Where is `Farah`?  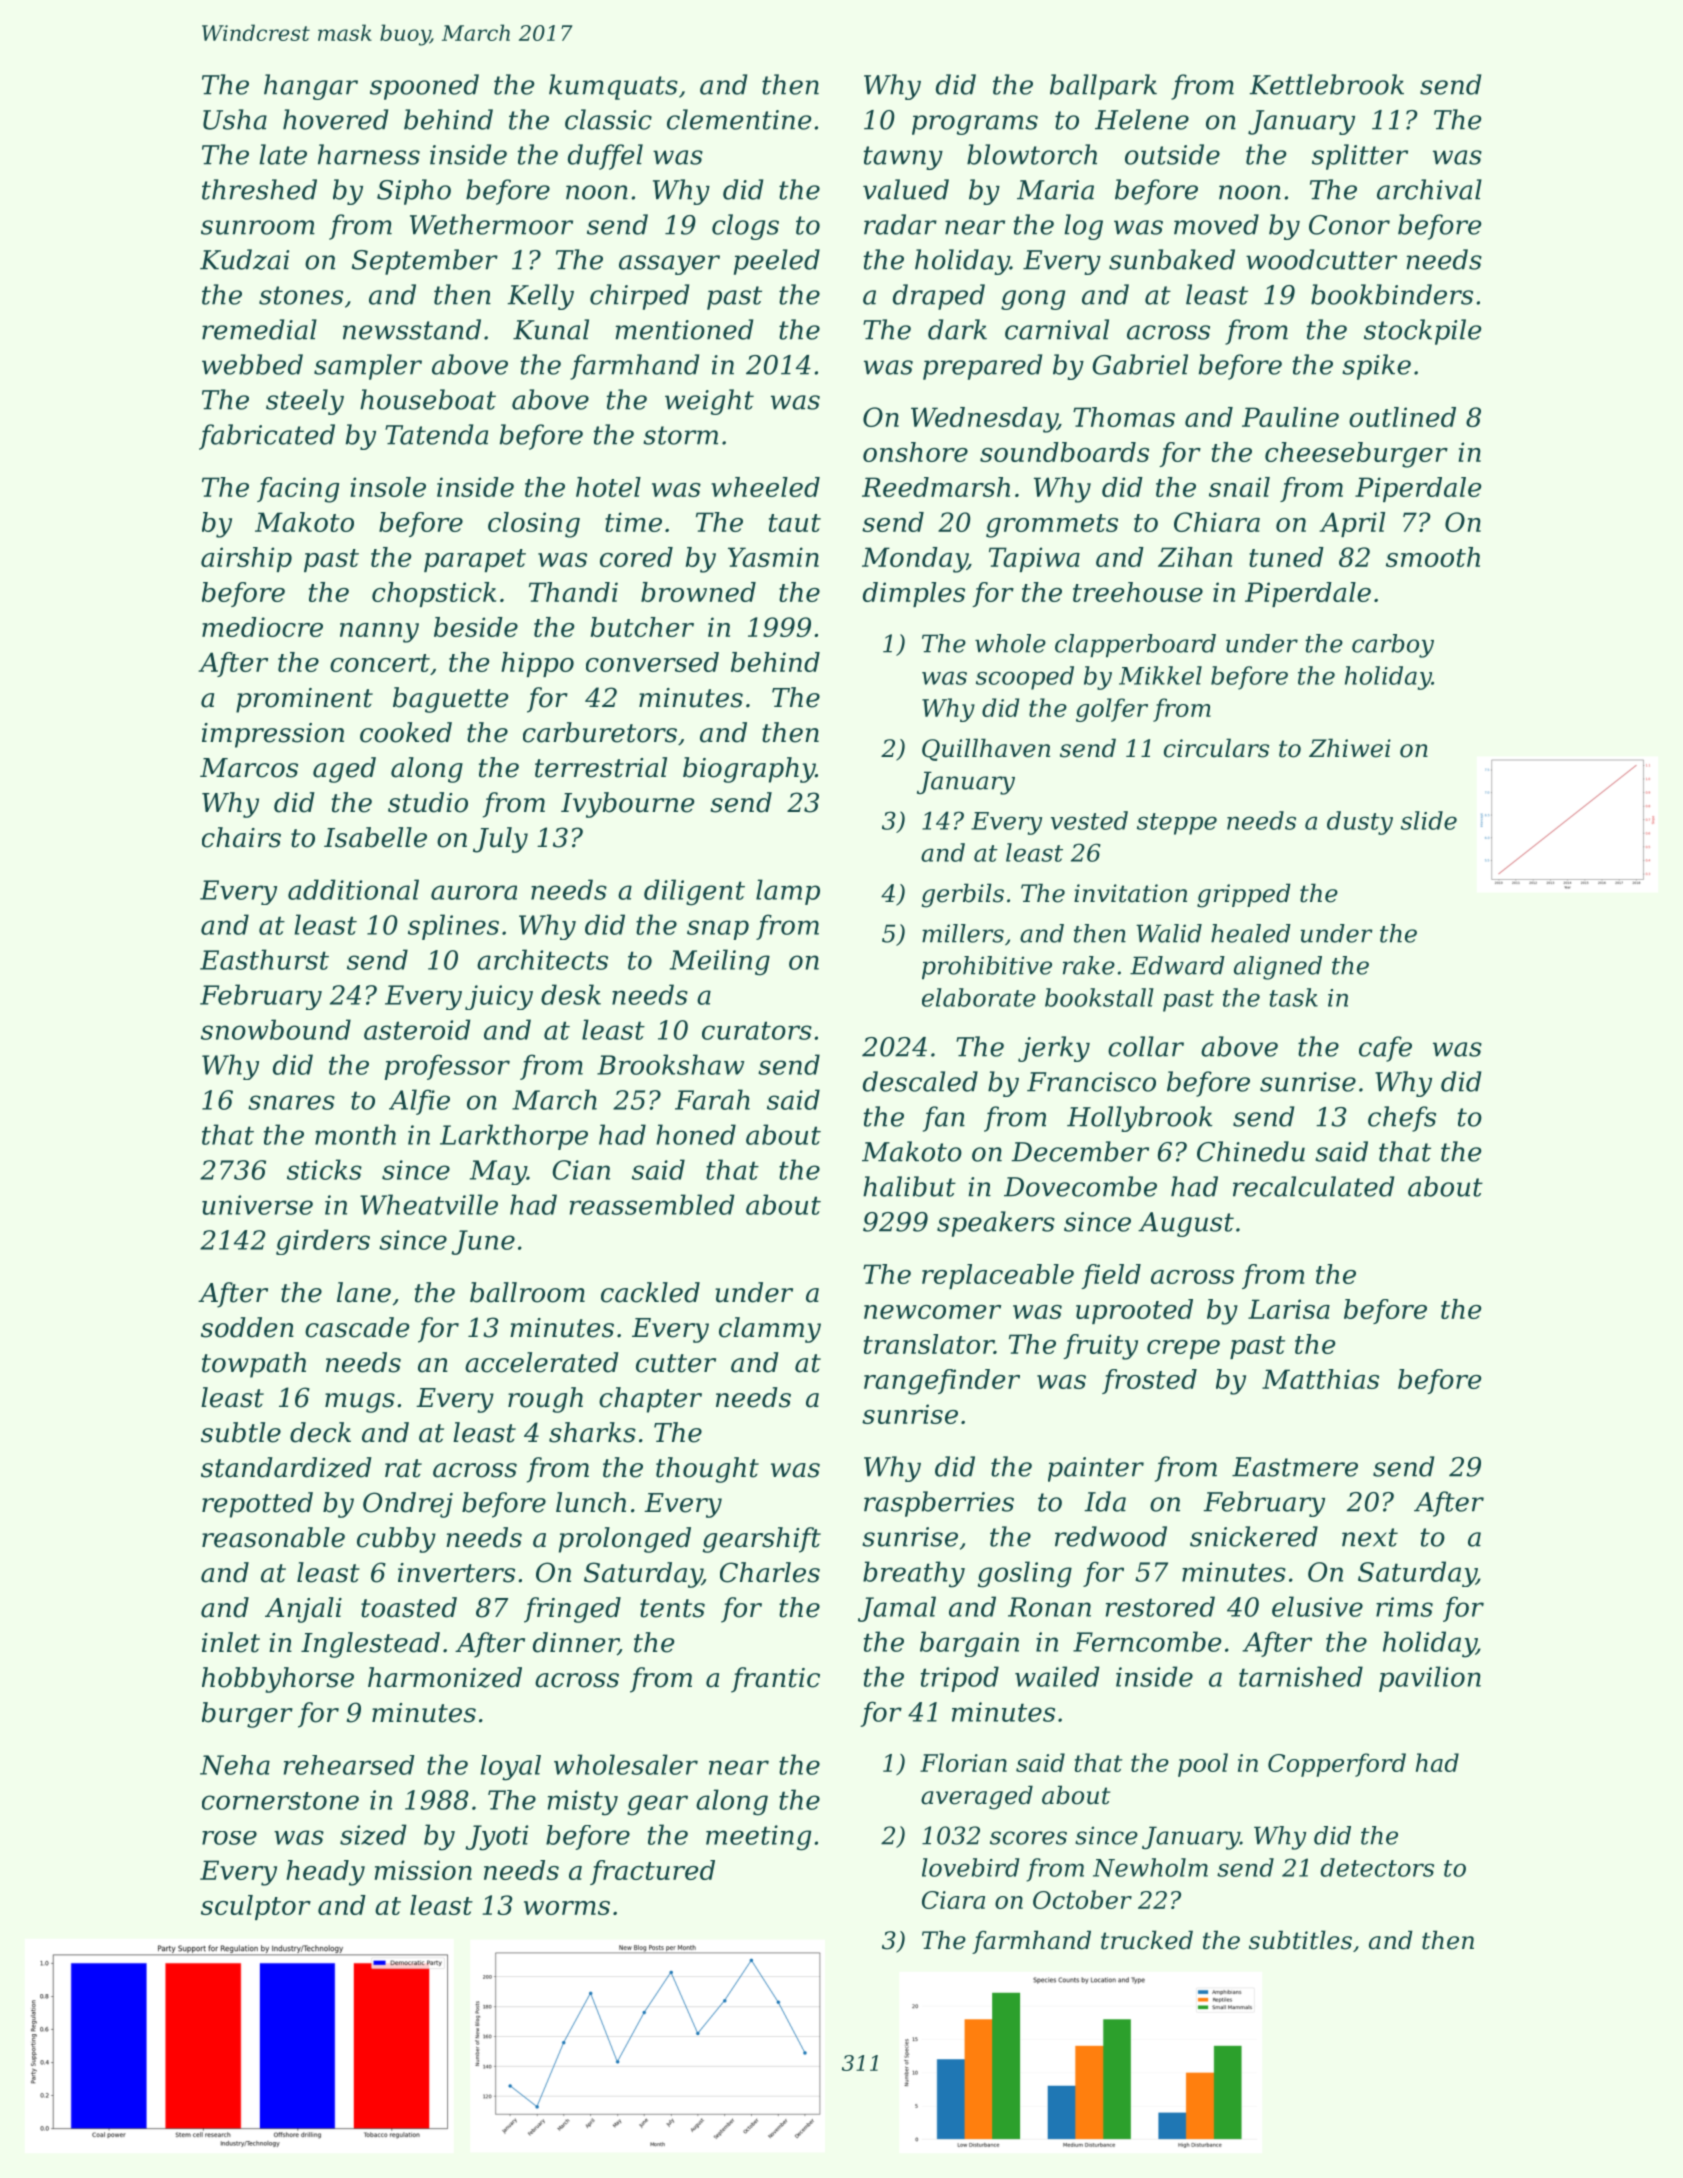 Farah is located at coordinates (712, 1099).
